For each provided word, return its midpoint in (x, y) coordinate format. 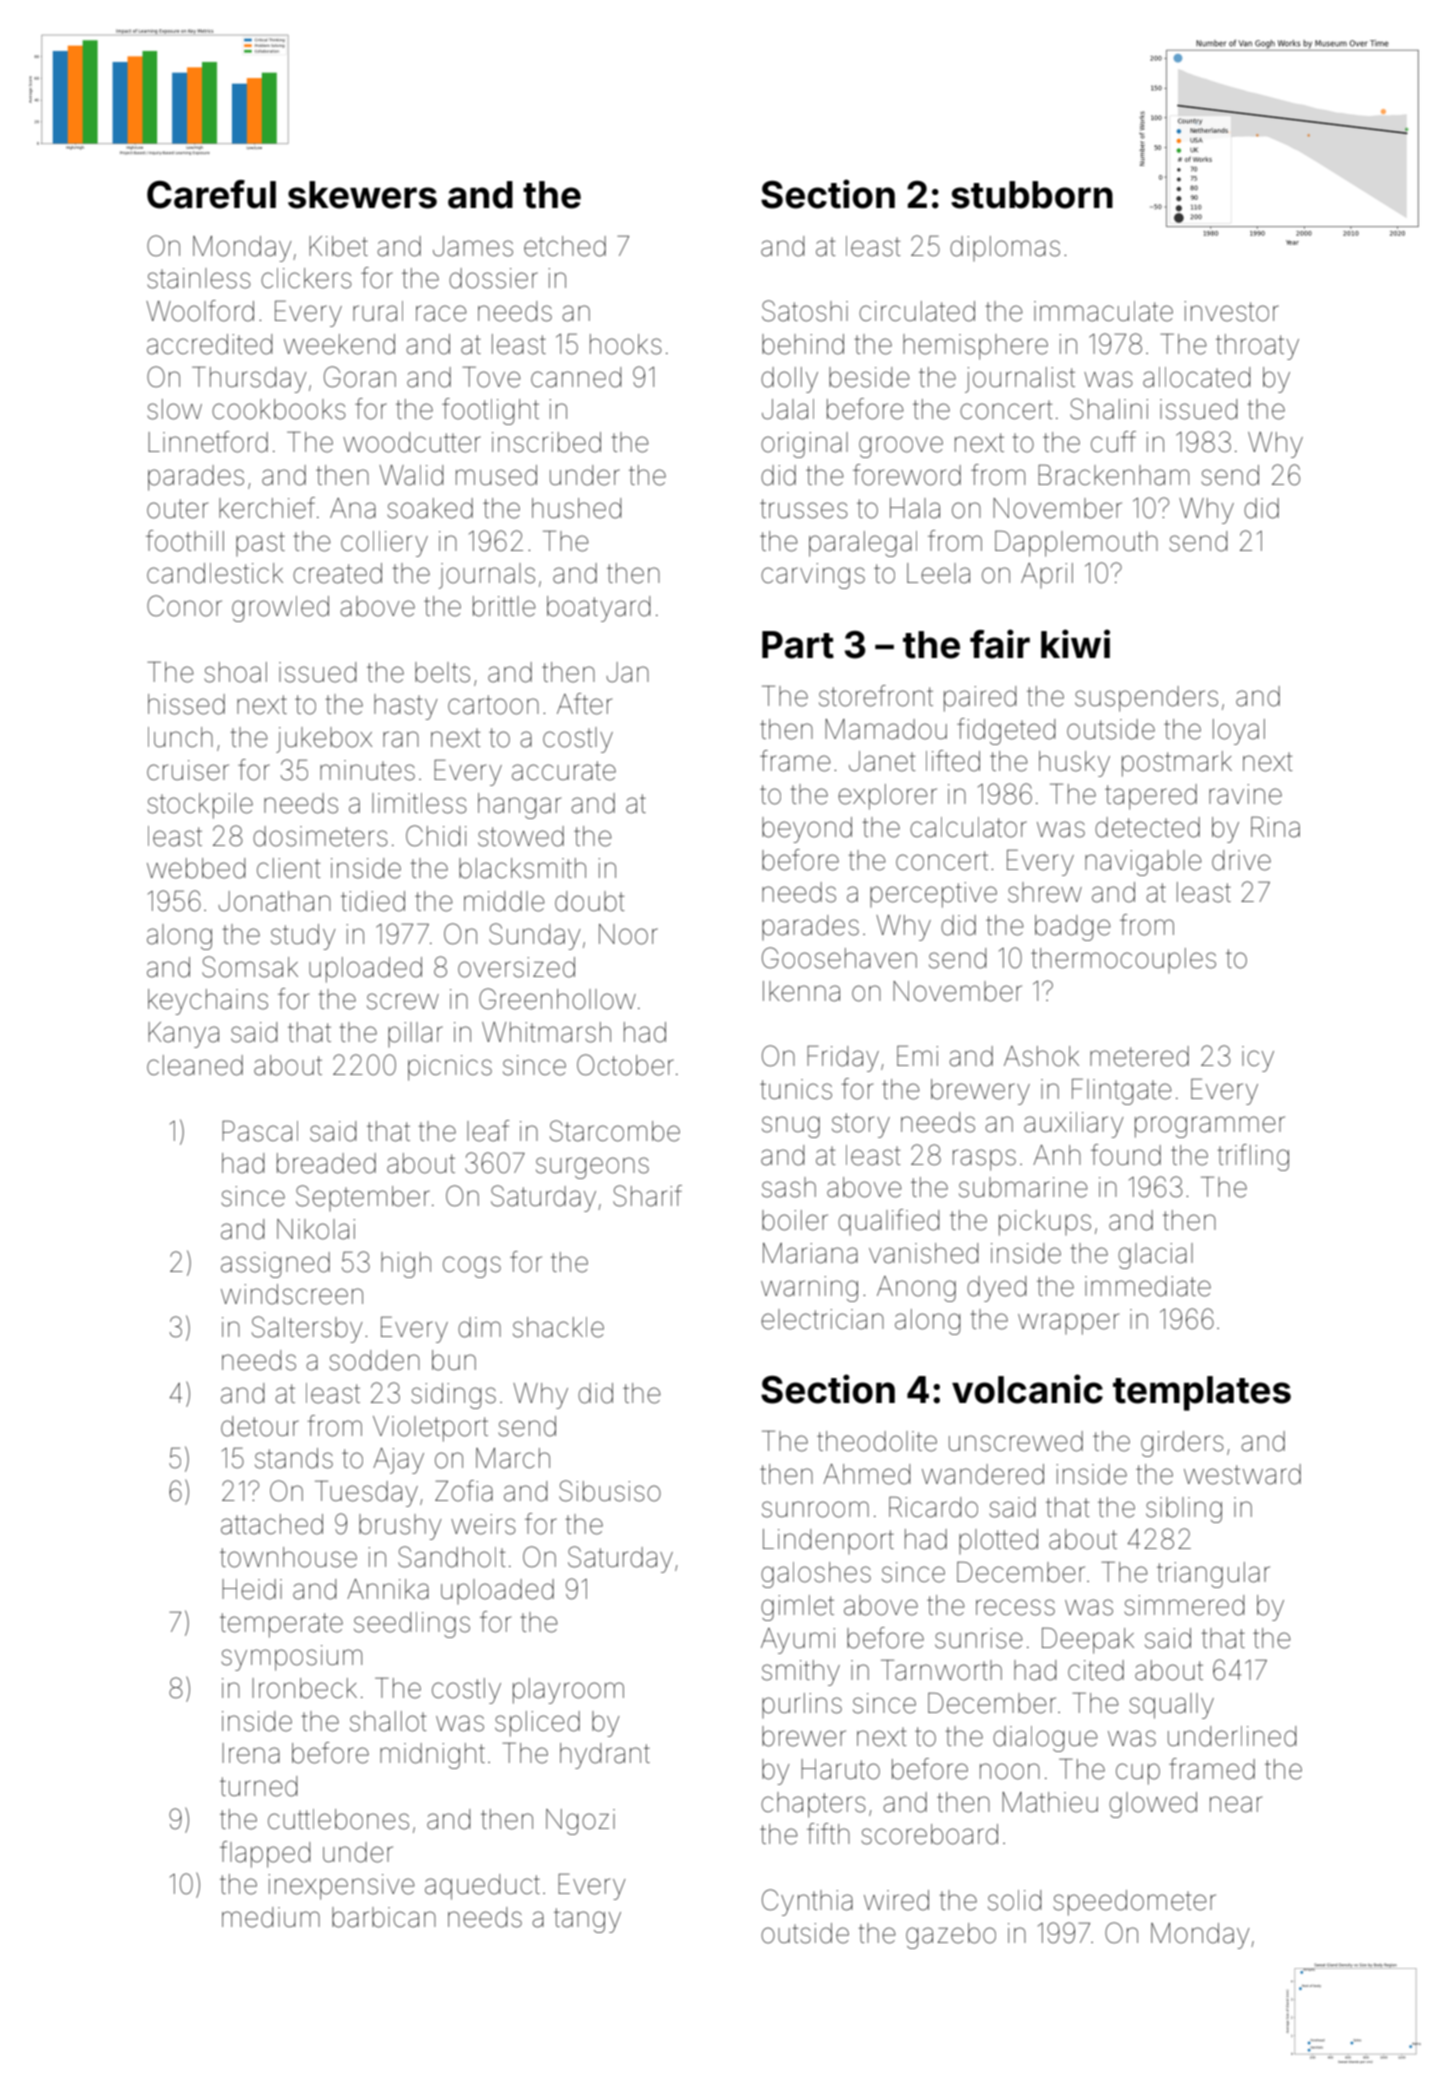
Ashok (1041, 1056)
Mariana (810, 1253)
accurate (564, 771)
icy (1258, 1059)
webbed (196, 868)
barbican (384, 1917)
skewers (362, 195)
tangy (587, 1920)
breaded (326, 1163)
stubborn (1032, 195)
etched (565, 246)
